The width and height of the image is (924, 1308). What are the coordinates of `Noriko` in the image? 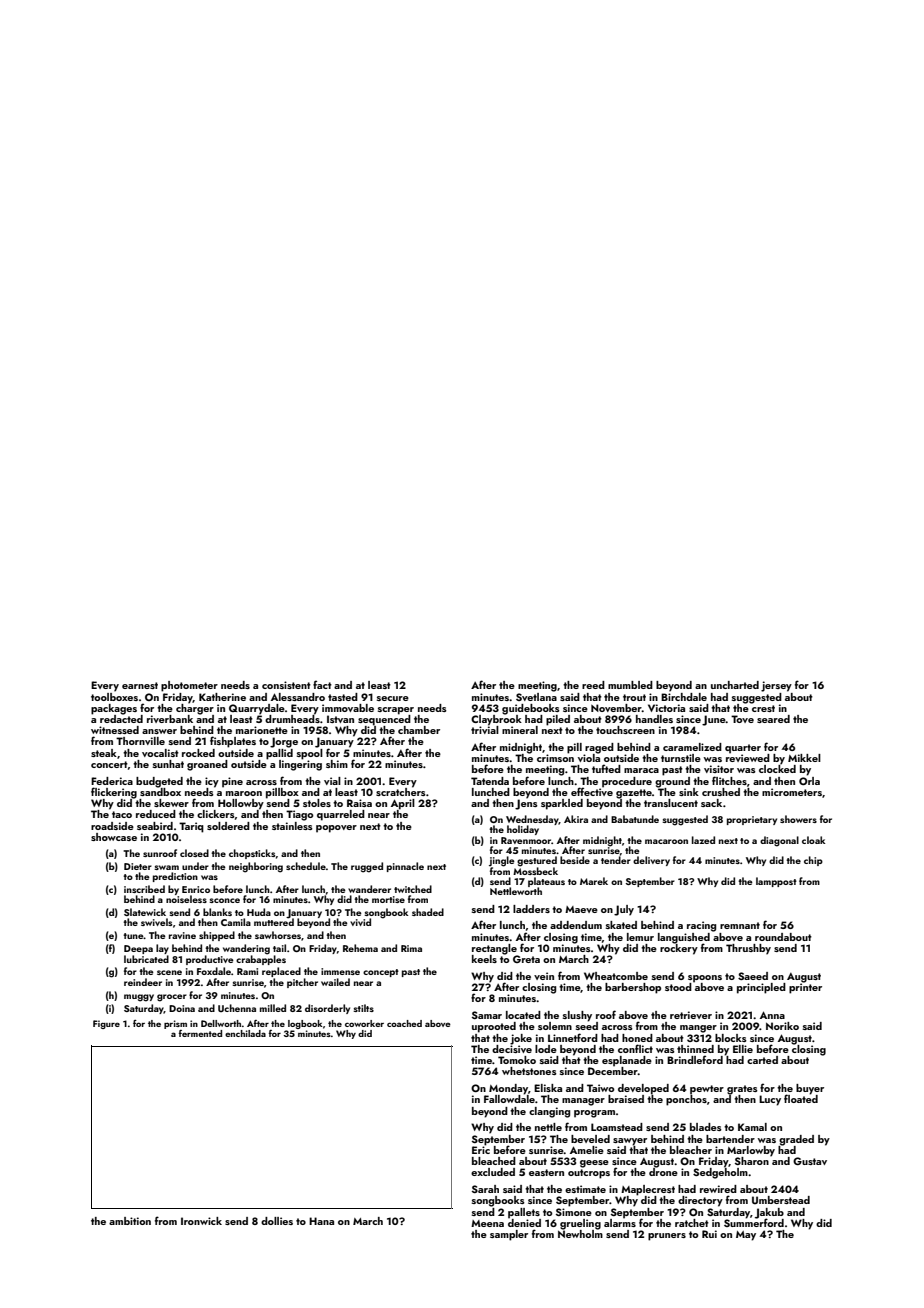 It's located at (782, 1026).
